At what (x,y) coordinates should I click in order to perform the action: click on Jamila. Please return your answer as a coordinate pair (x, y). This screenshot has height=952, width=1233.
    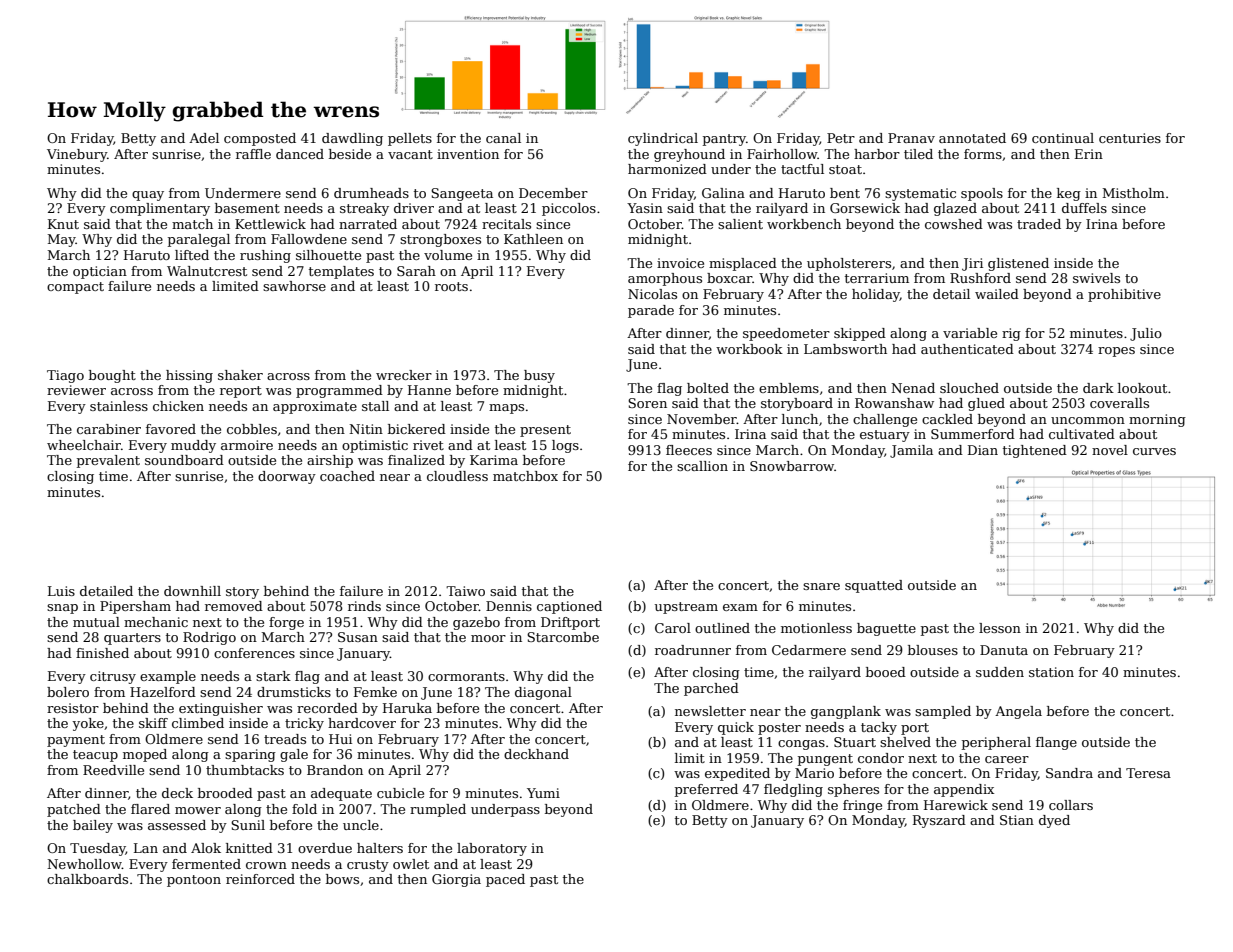
    Looking at the image, I should click on (911, 451).
